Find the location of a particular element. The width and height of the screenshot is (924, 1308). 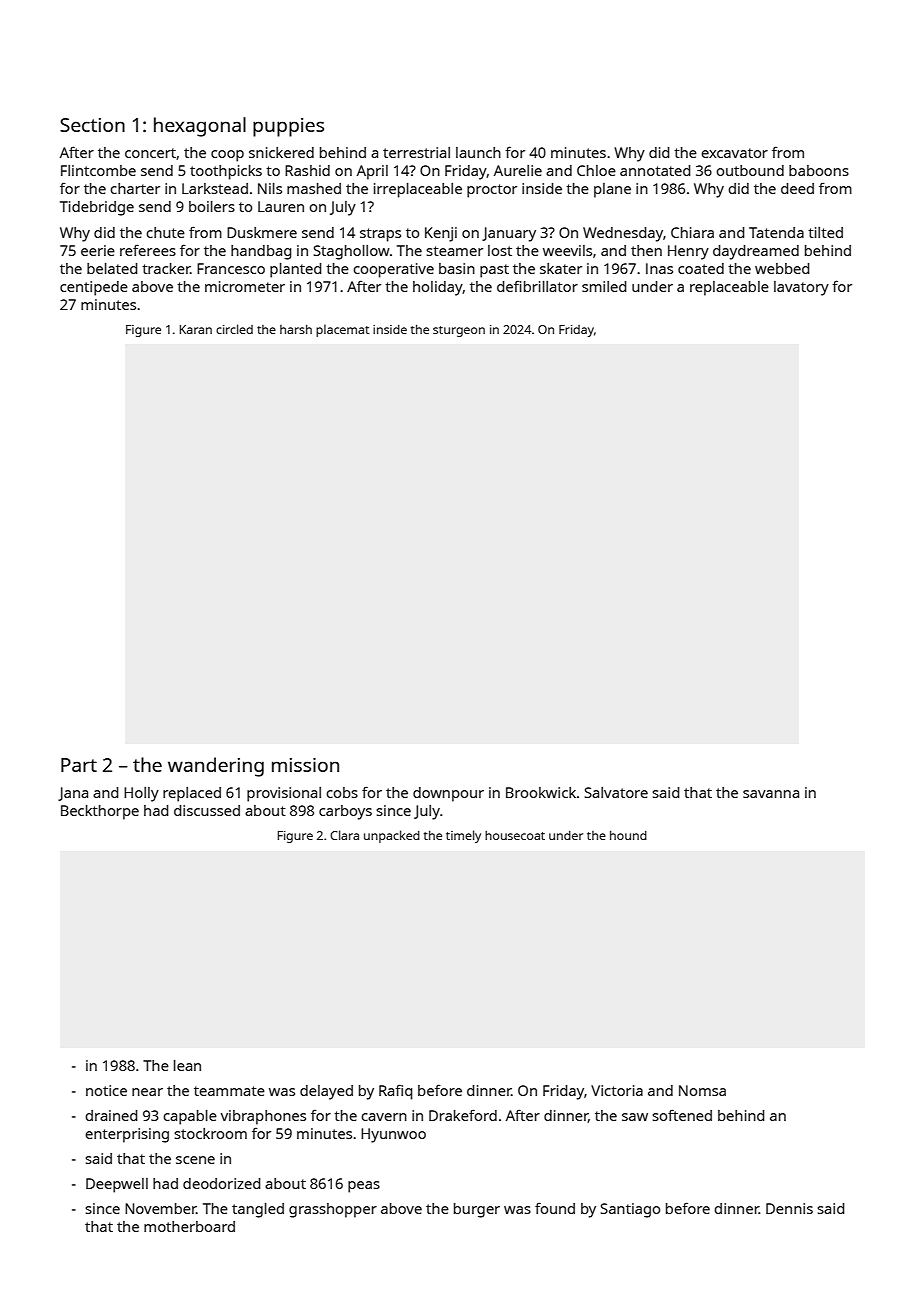

Brookwick is located at coordinates (541, 792).
